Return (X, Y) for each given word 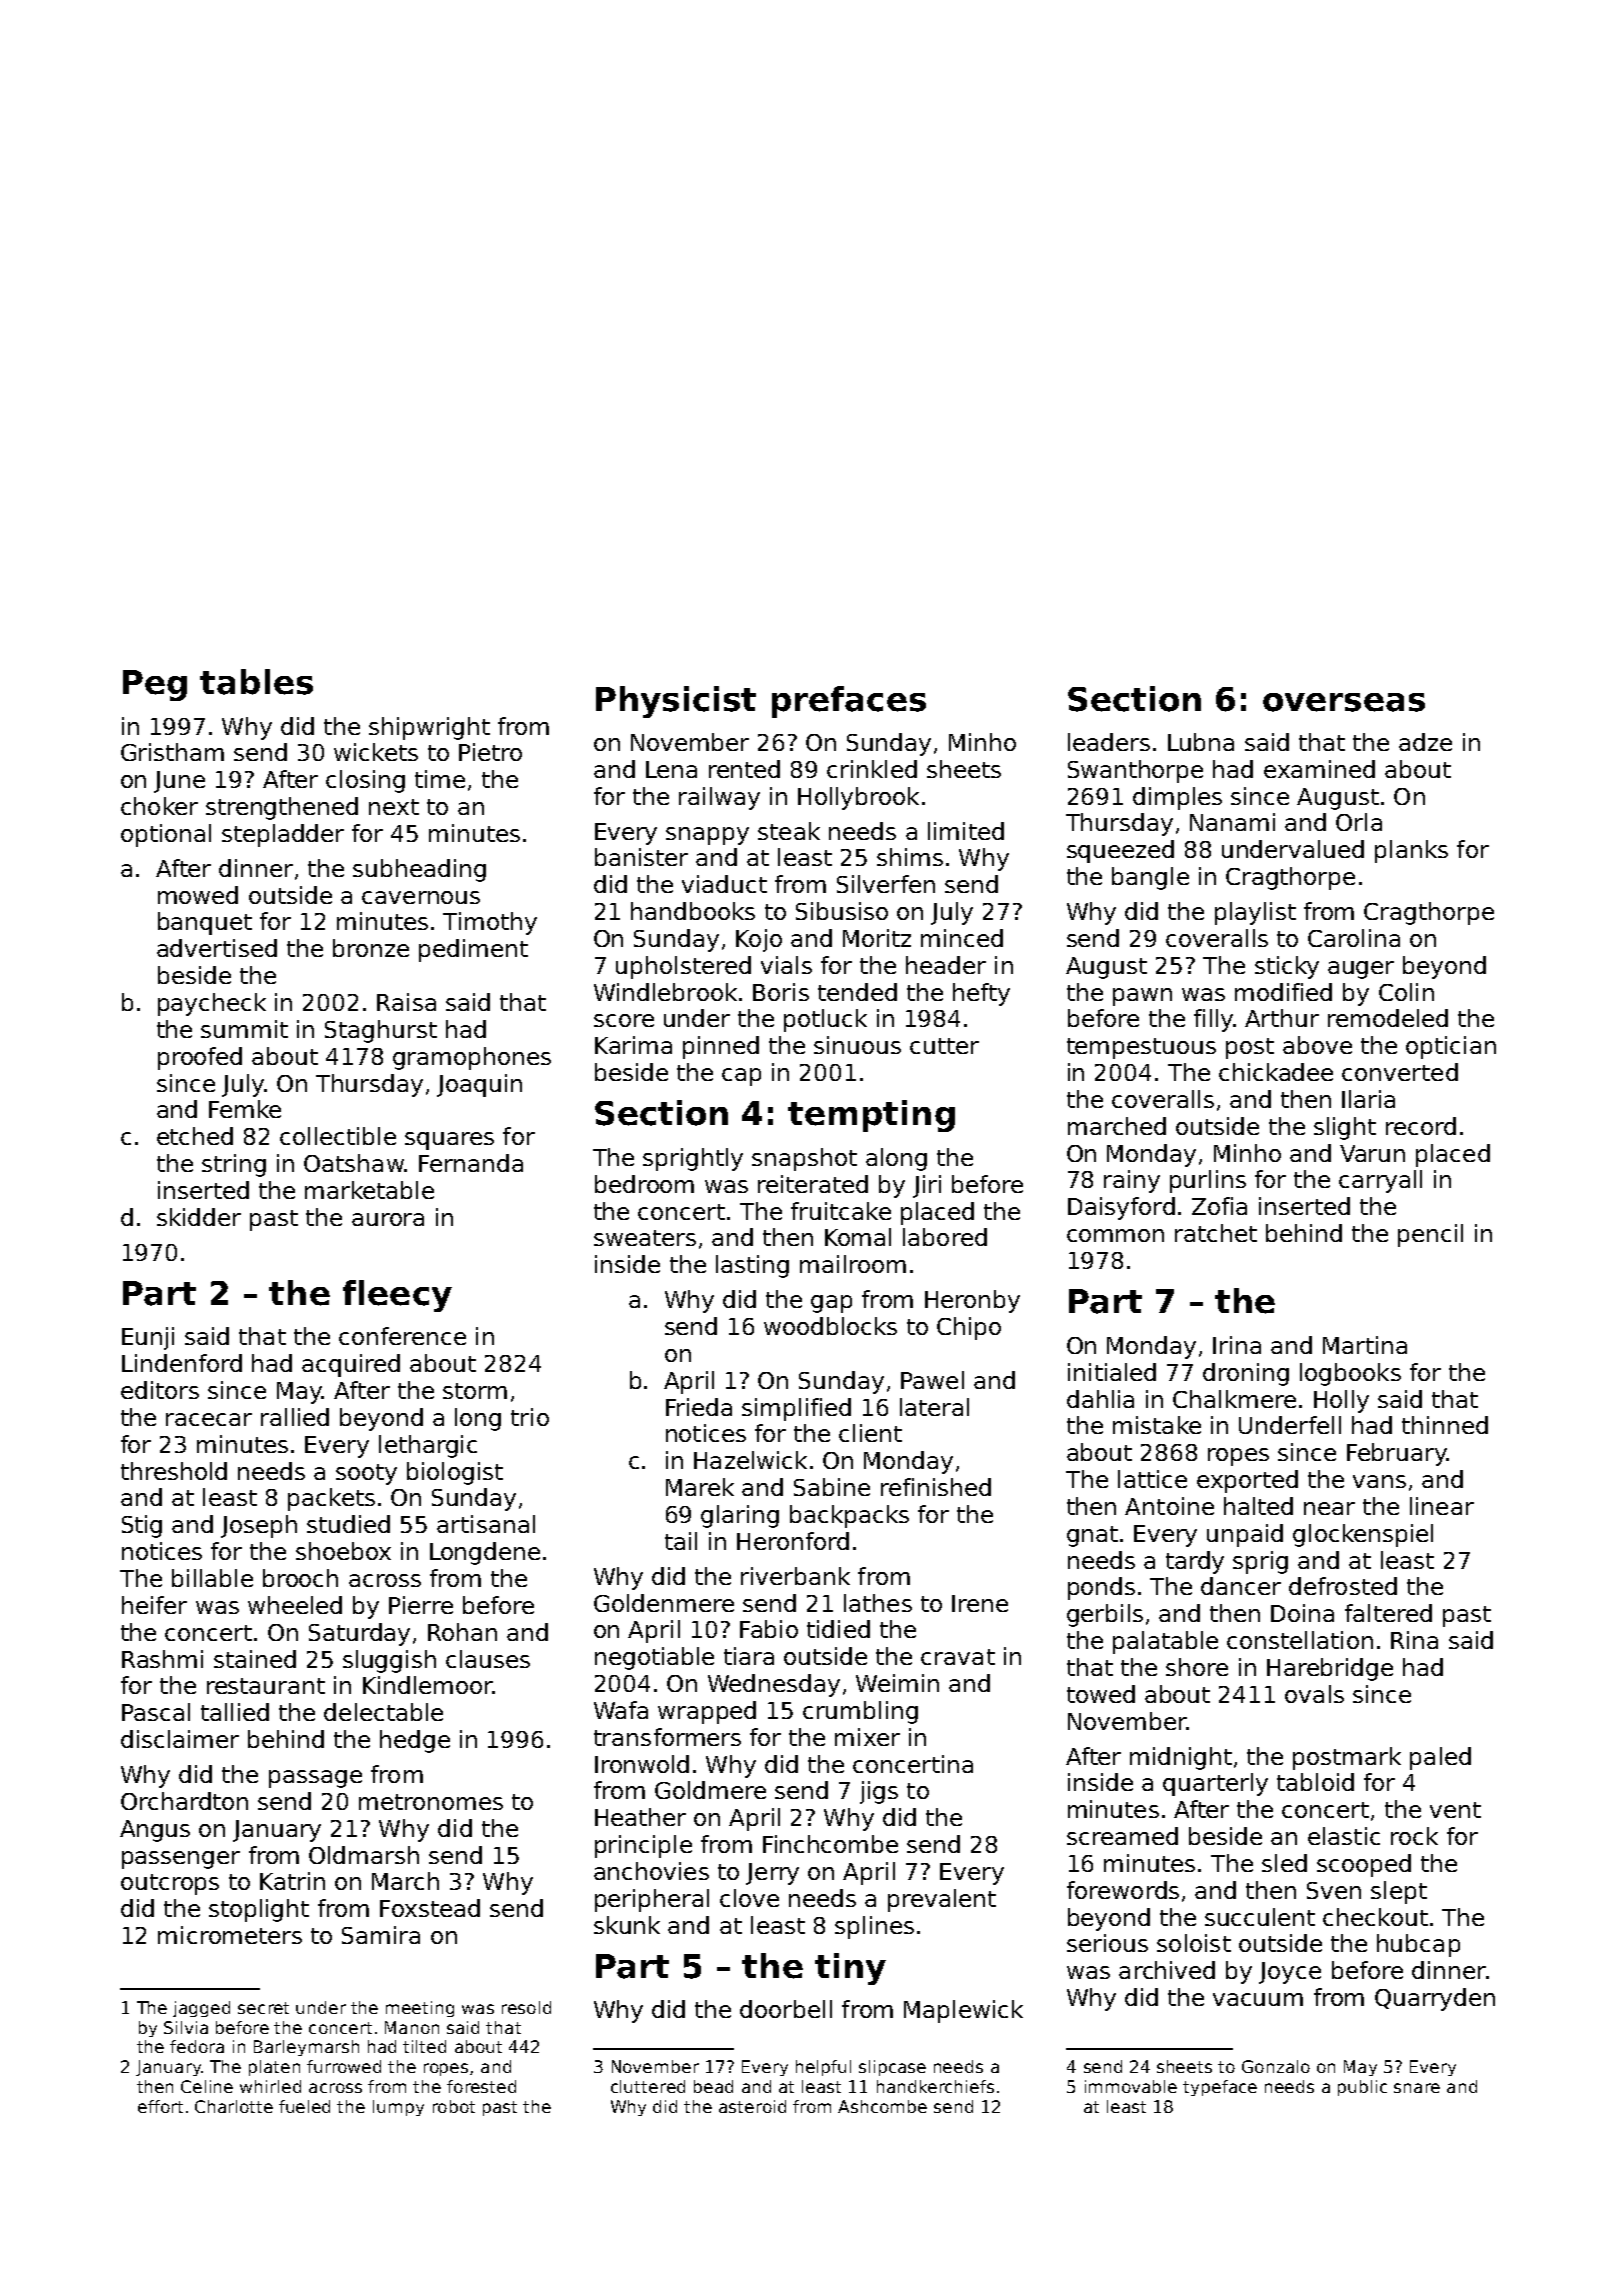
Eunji (148, 1338)
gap (831, 1304)
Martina (1365, 1345)
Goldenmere (664, 1603)
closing (365, 781)
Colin (1406, 992)
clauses (488, 1659)
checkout (1375, 1917)
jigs (879, 1792)
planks (1411, 851)
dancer (1241, 1586)
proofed (200, 1058)
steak (789, 831)
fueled (304, 2106)
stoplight (259, 1910)
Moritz (877, 938)
